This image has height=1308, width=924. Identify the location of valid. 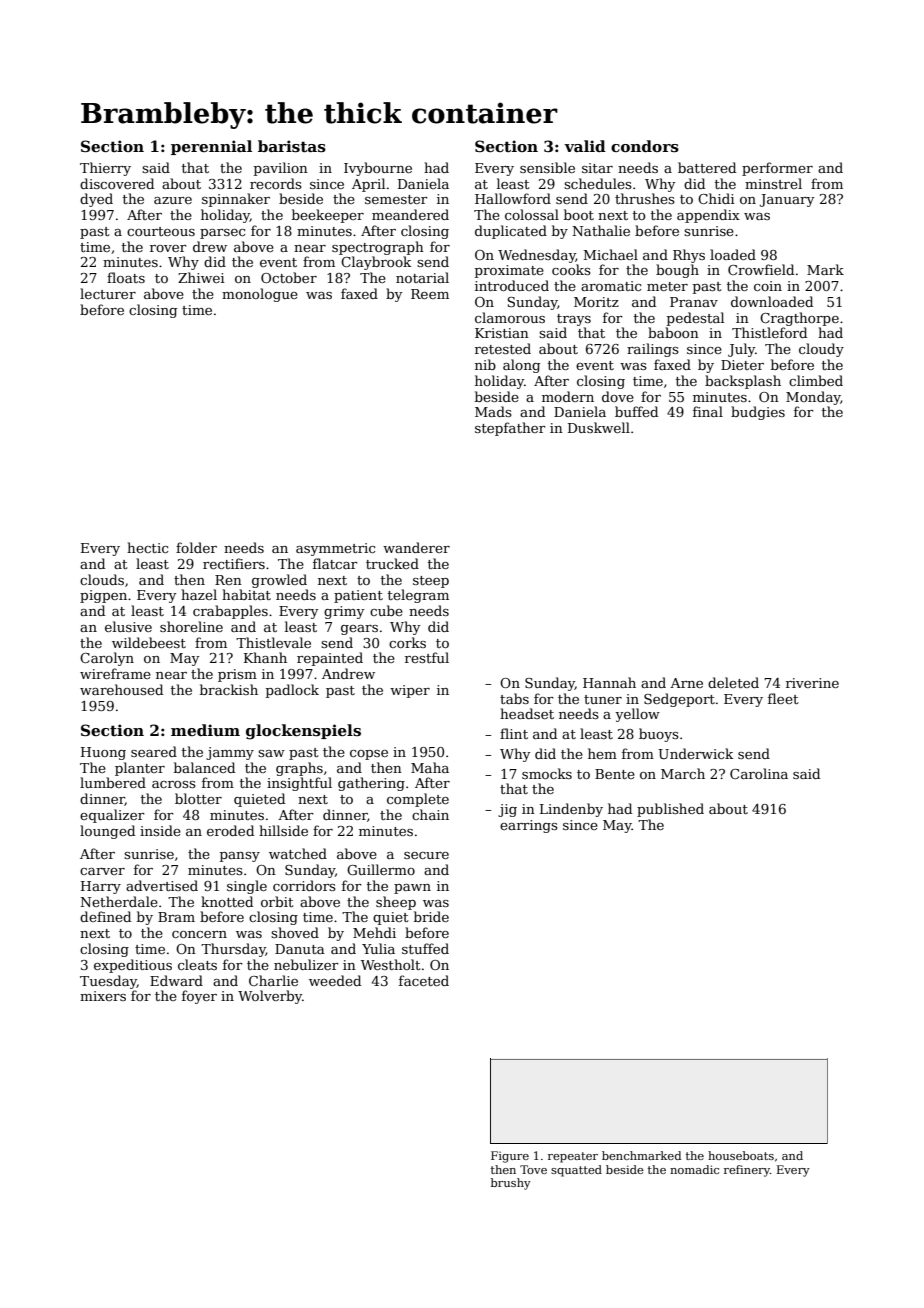
(585, 146).
